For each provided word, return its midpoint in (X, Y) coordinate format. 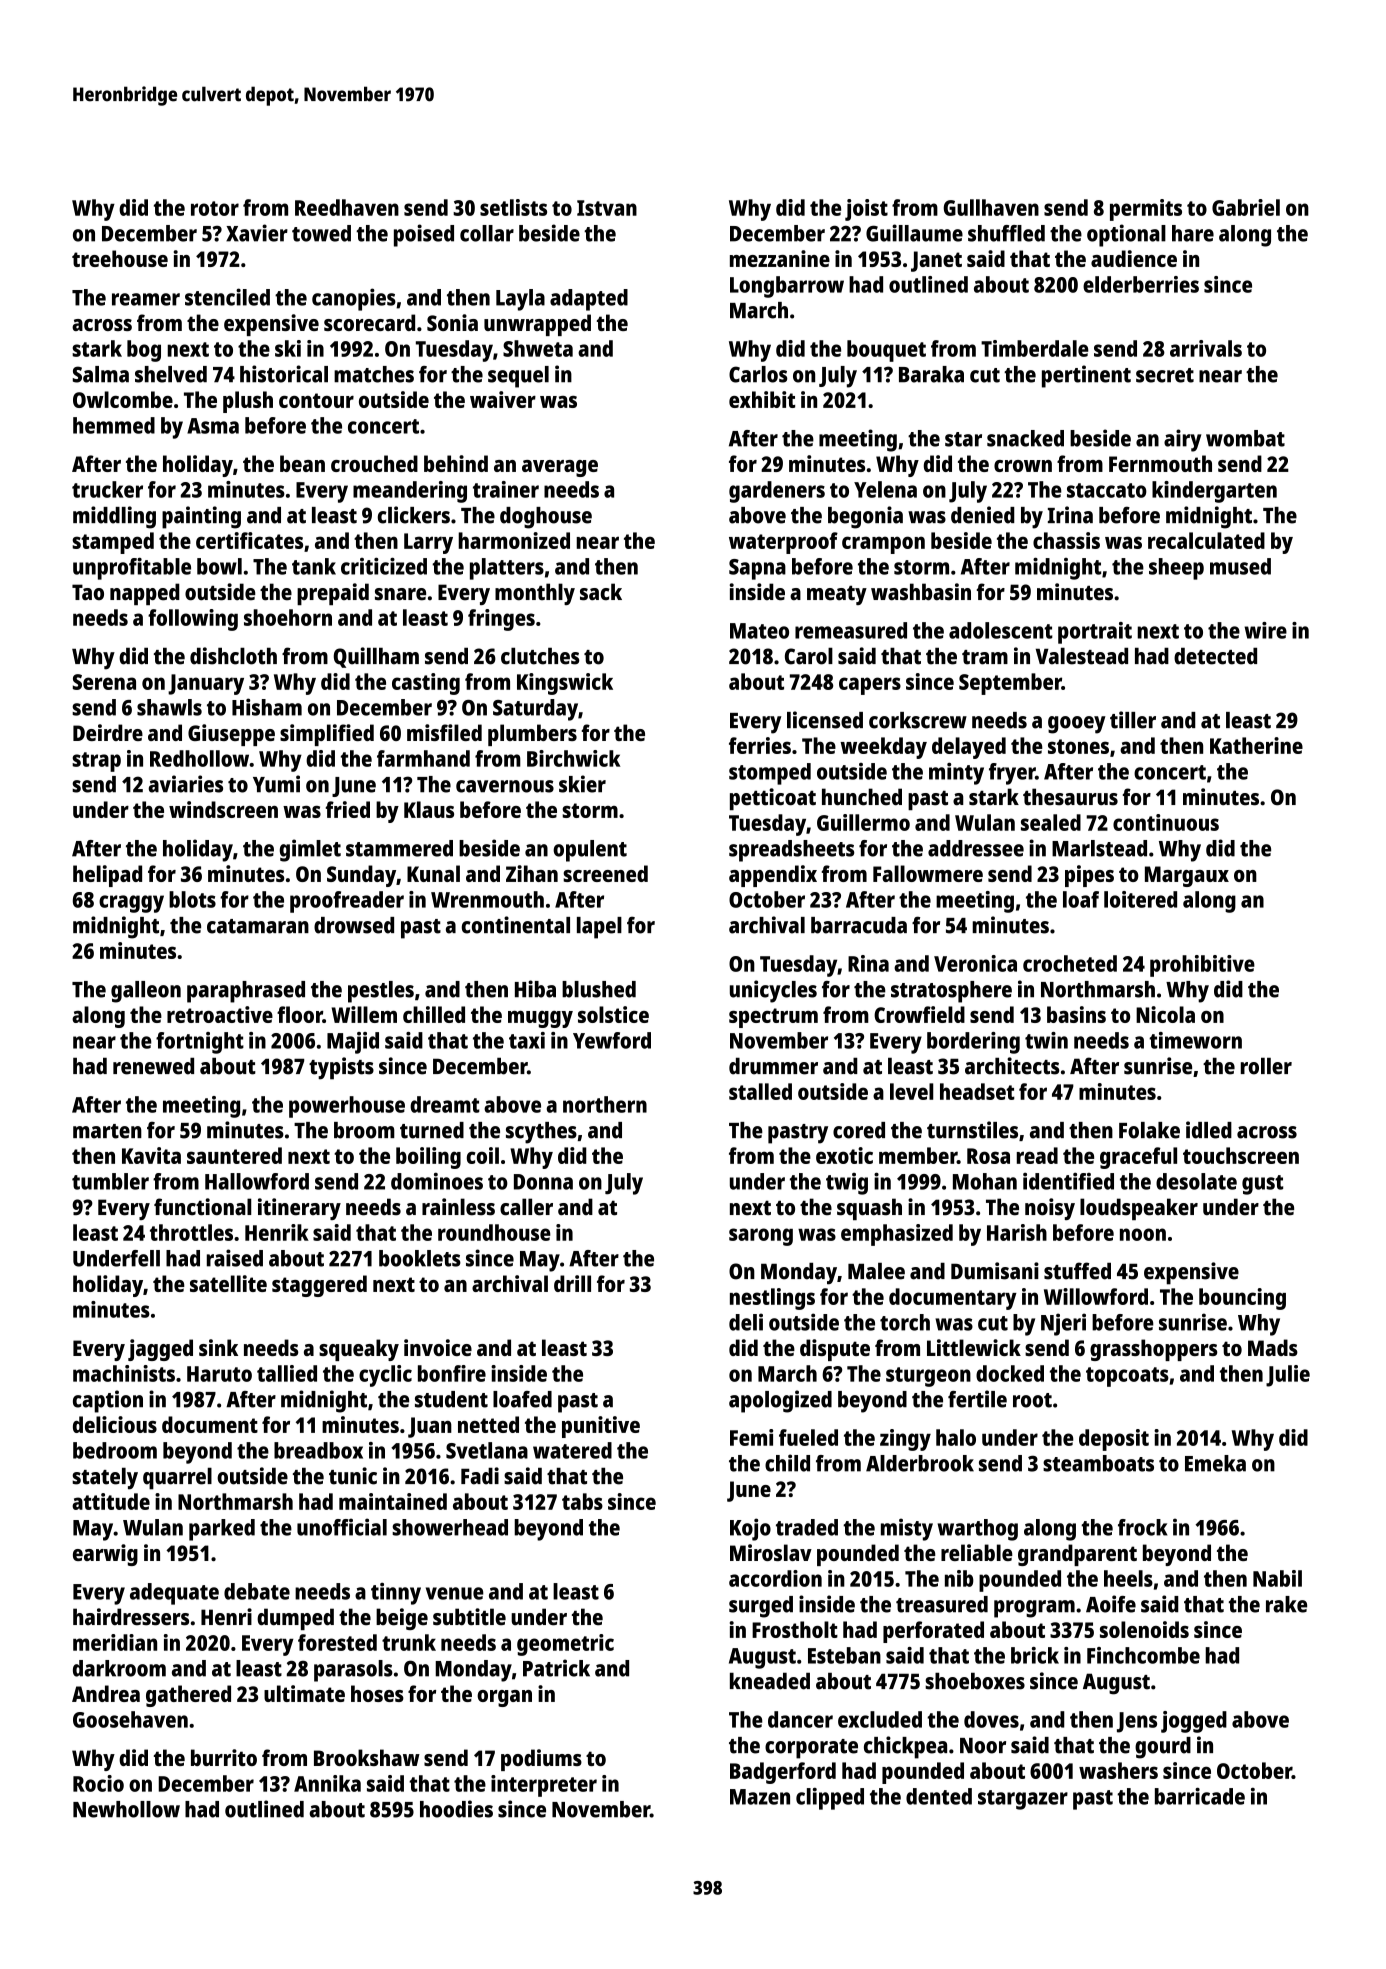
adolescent (1001, 630)
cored (859, 1130)
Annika (327, 1783)
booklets (420, 1258)
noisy (1050, 1209)
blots (192, 899)
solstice (613, 1014)
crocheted (1070, 963)
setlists (513, 207)
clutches (540, 656)
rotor (215, 208)
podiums (541, 1760)
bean (302, 463)
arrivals (1206, 348)
